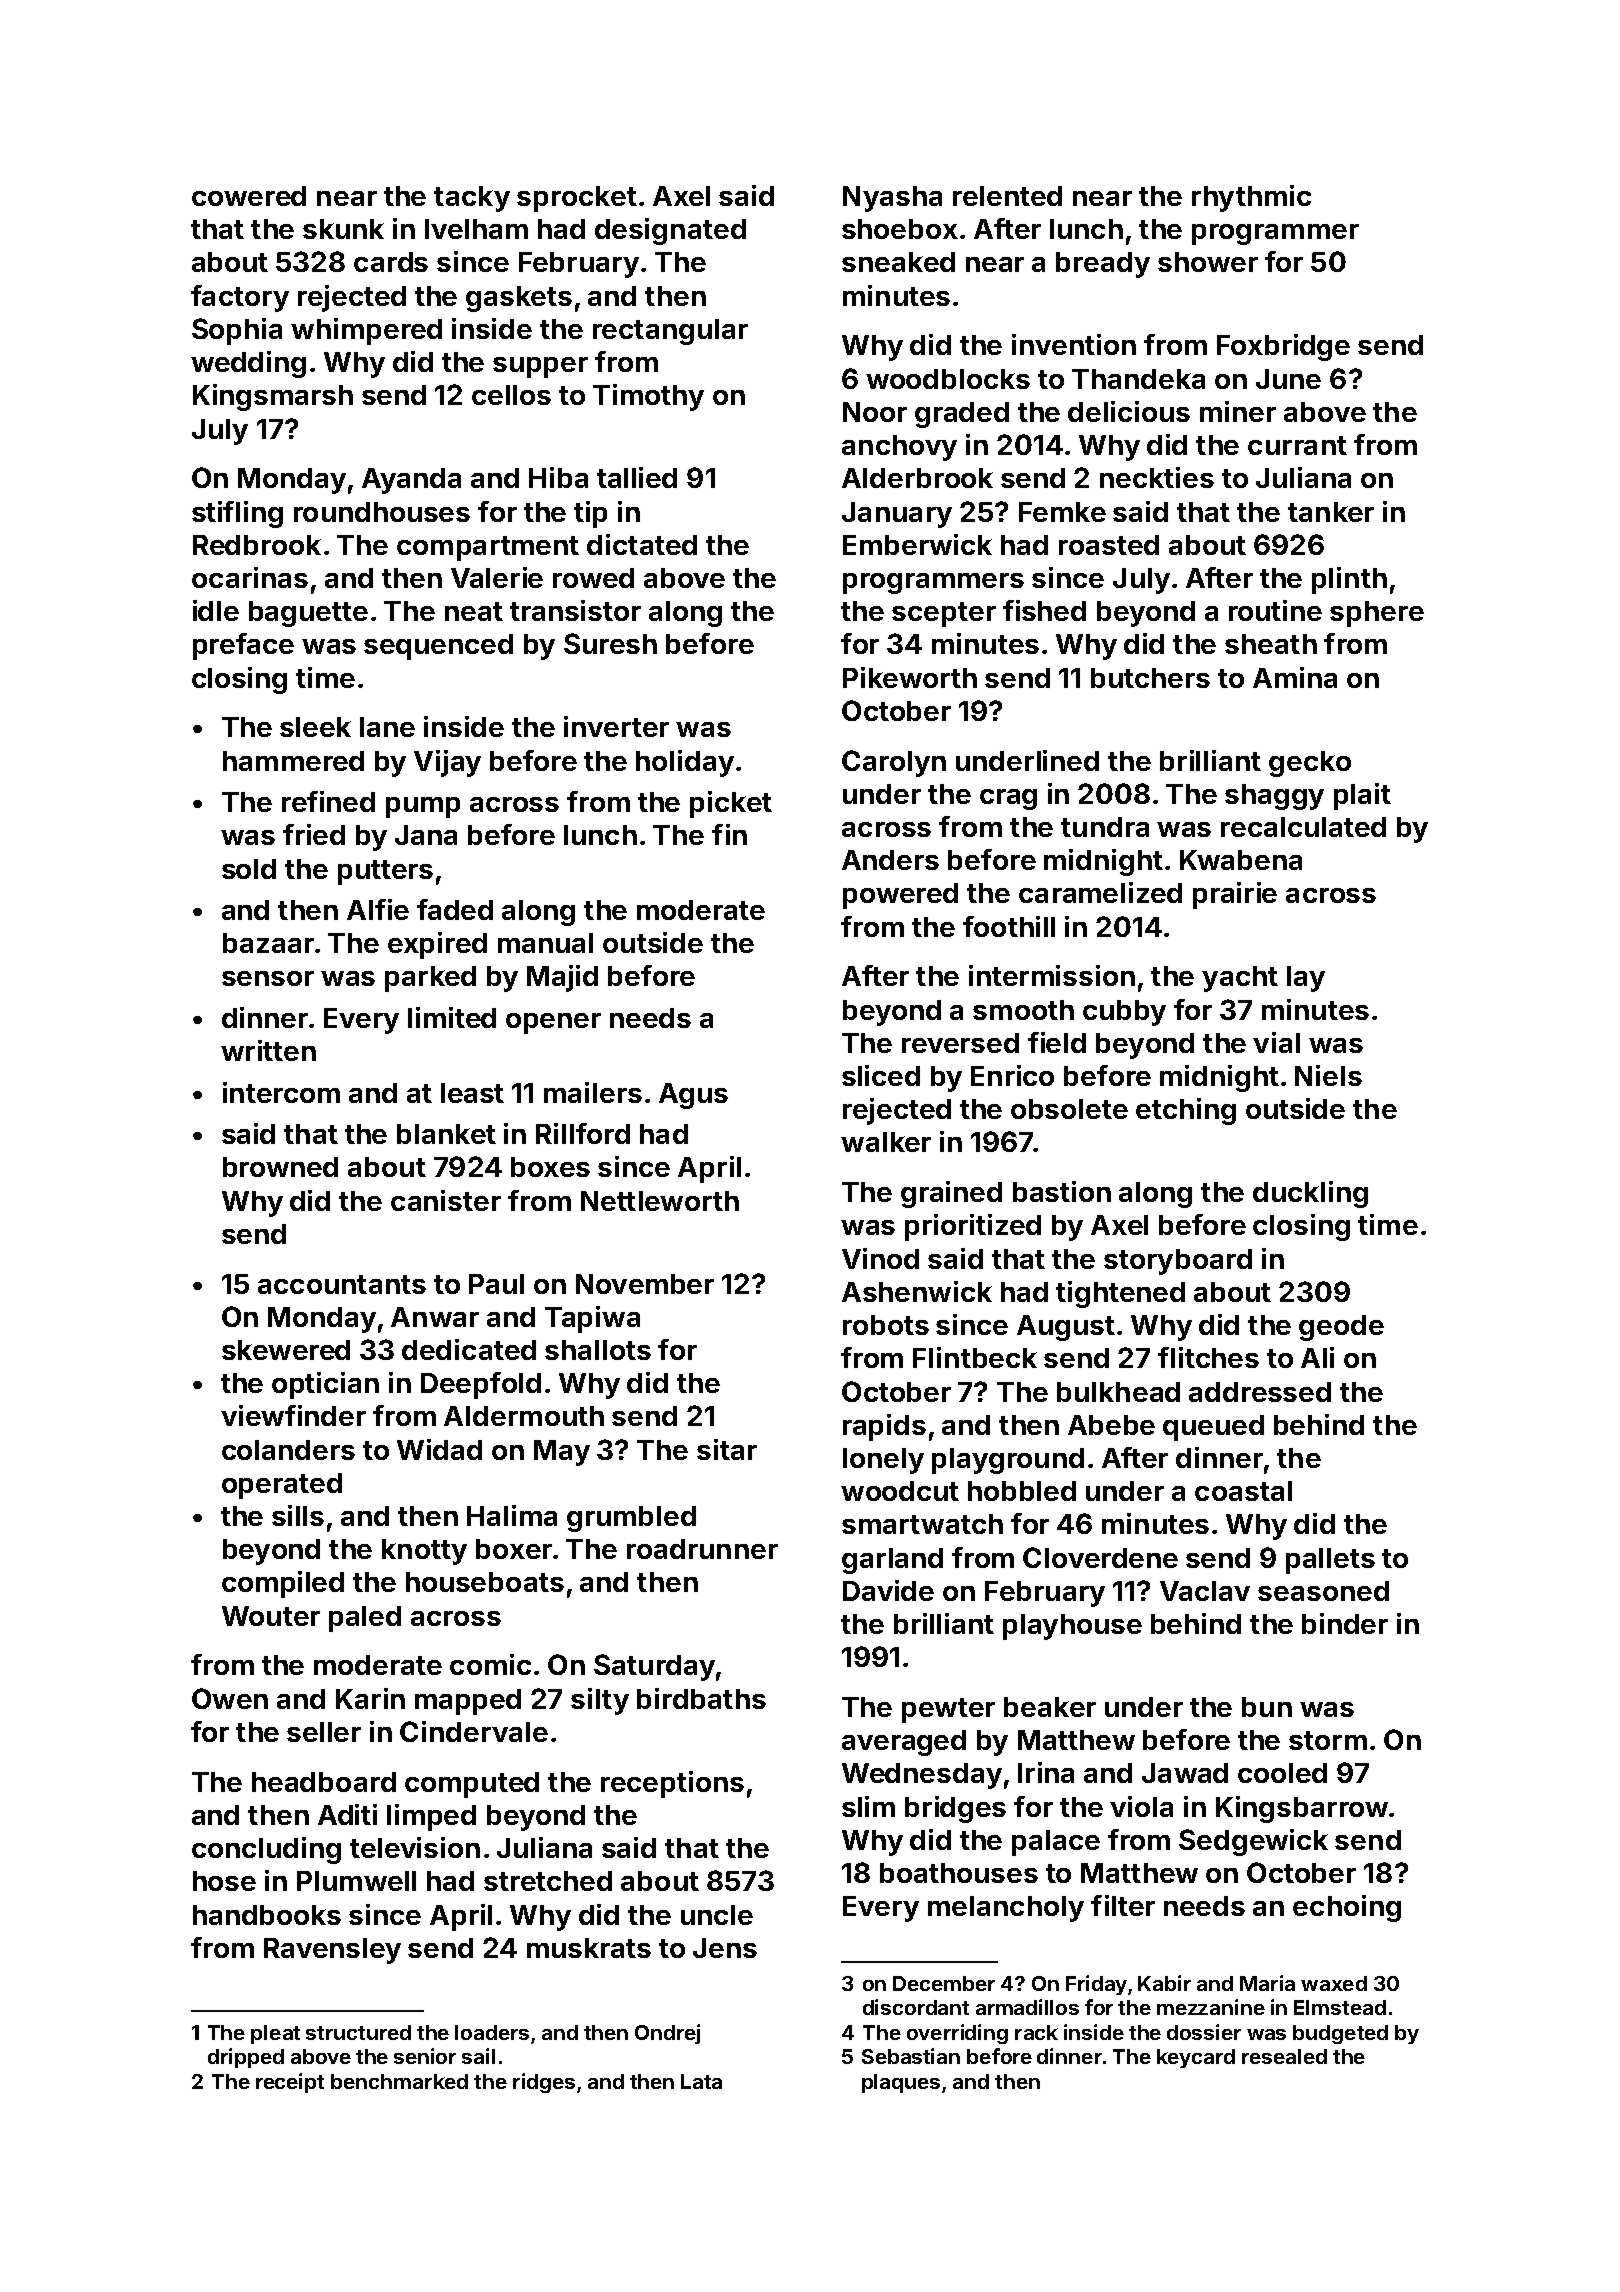  Describe the element at coordinates (917, 544) in the screenshot. I see `Emberwick` at that location.
